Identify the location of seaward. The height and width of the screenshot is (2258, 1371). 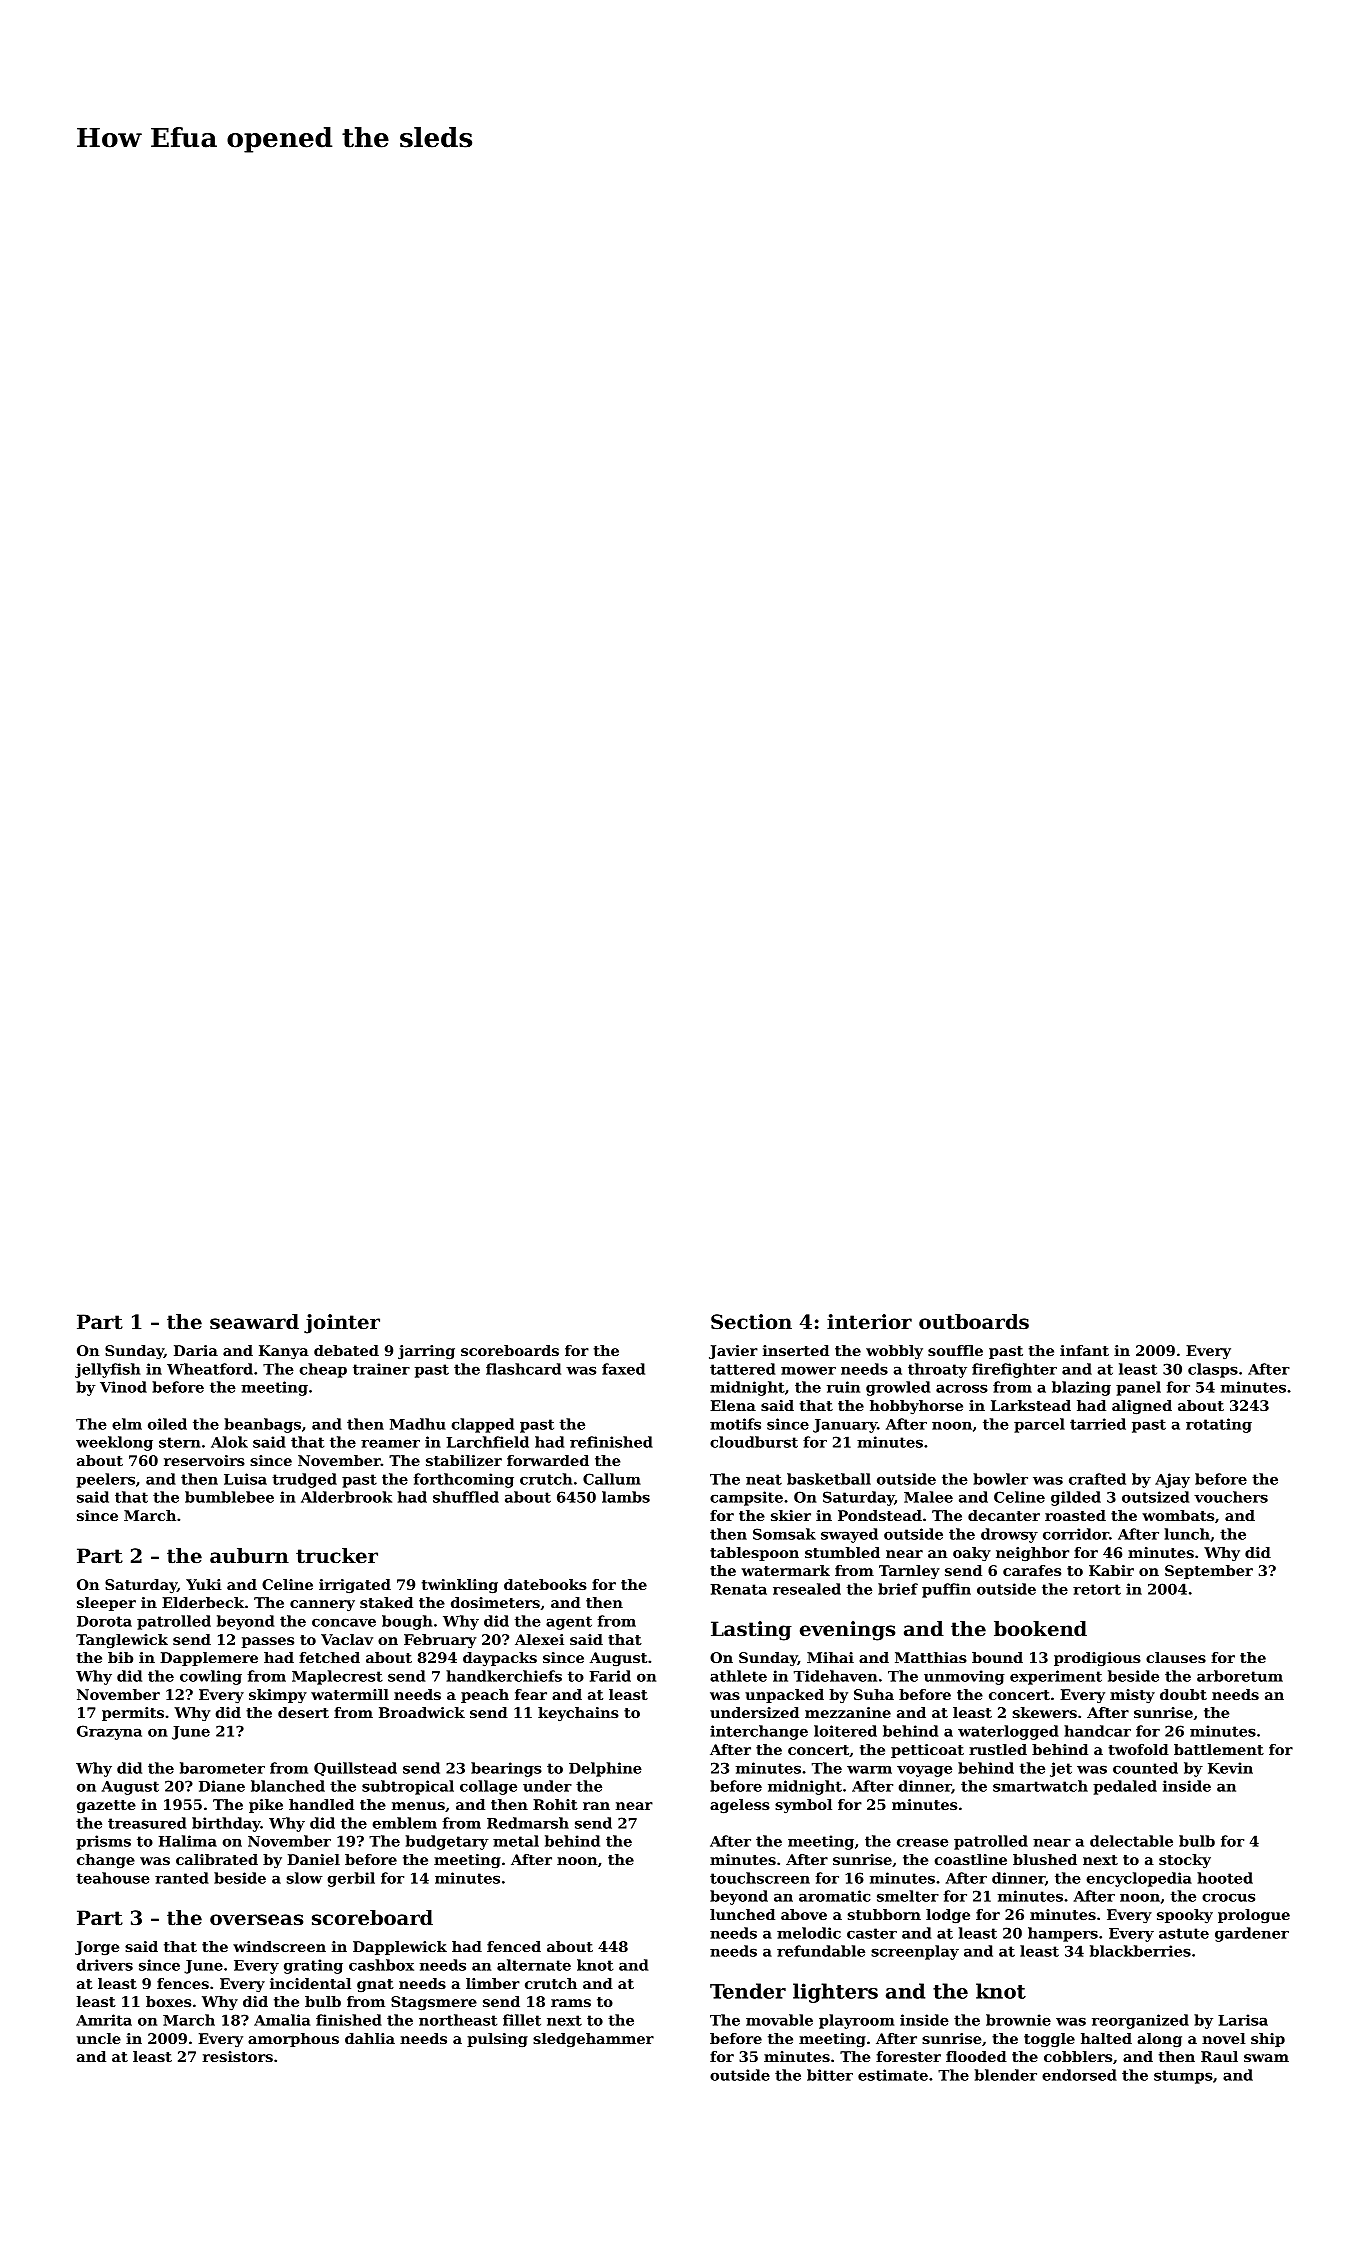
(254, 1322).
